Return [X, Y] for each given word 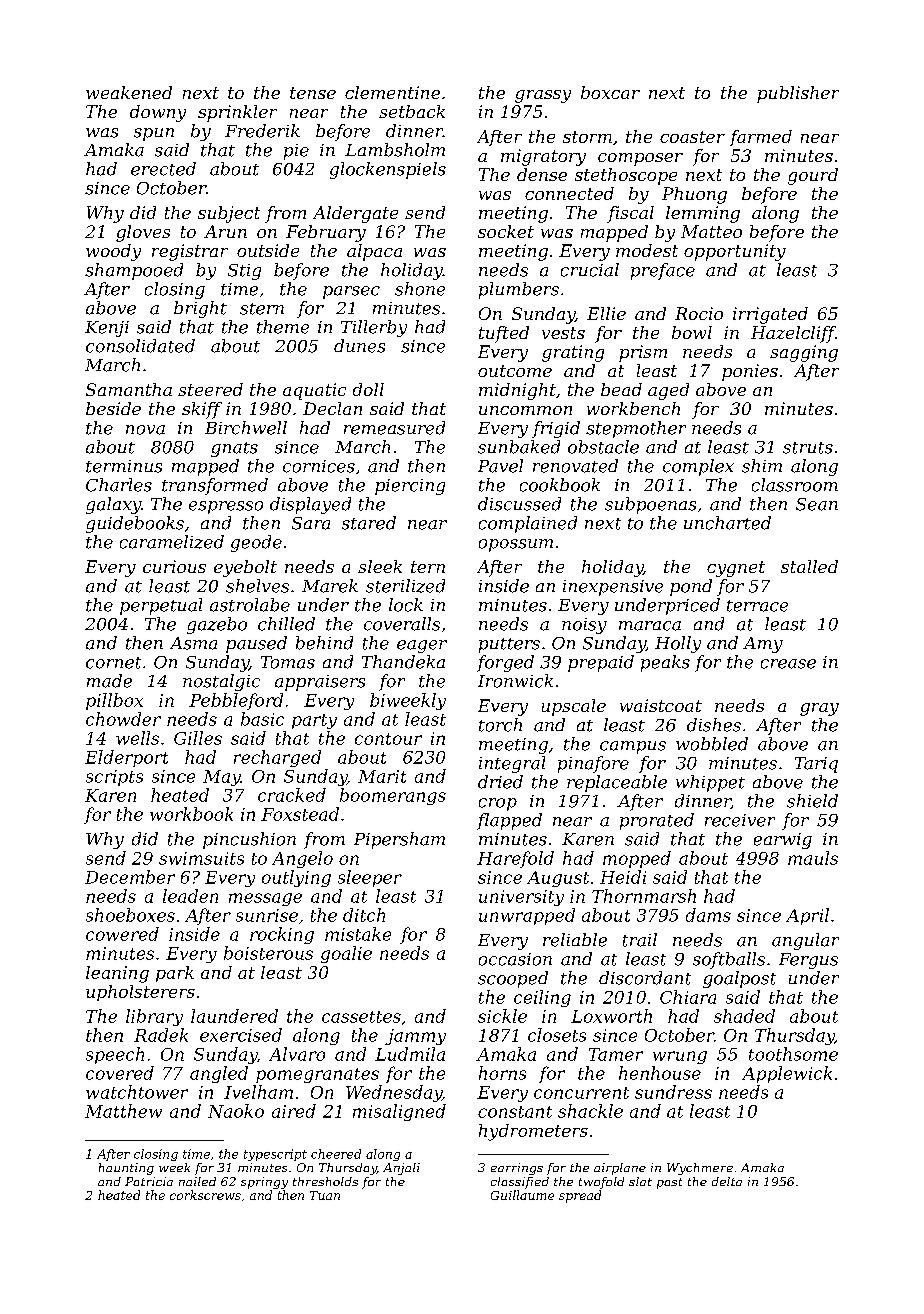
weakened [129, 92]
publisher [798, 94]
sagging [804, 353]
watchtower [137, 1092]
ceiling [542, 998]
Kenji [107, 329]
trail [640, 940]
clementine [392, 92]
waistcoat [661, 705]
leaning [117, 974]
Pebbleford [236, 701]
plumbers [519, 290]
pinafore [593, 764]
